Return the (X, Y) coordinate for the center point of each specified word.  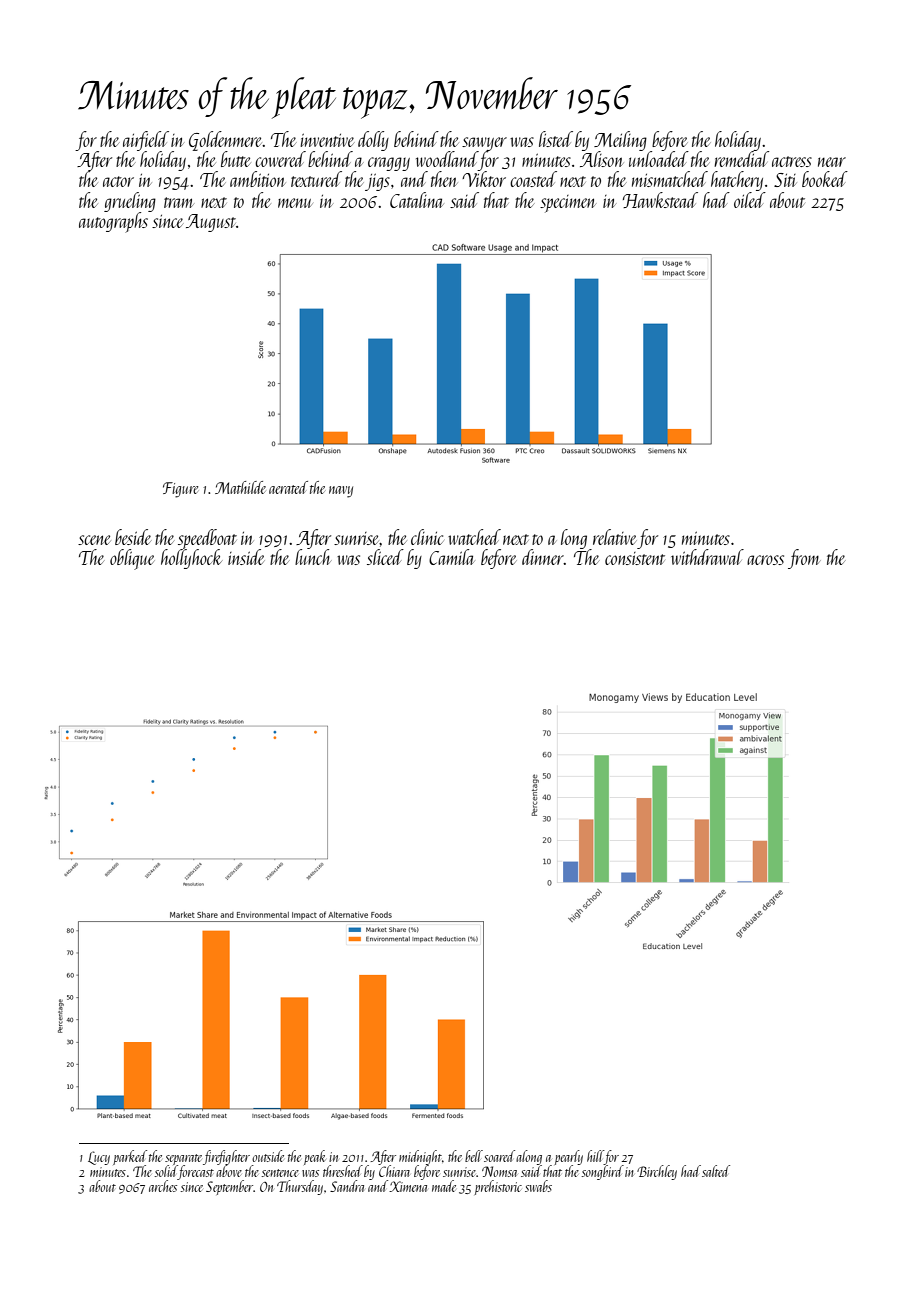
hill (595, 1156)
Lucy (99, 1158)
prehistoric (498, 1187)
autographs (113, 222)
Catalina (417, 200)
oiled (750, 200)
